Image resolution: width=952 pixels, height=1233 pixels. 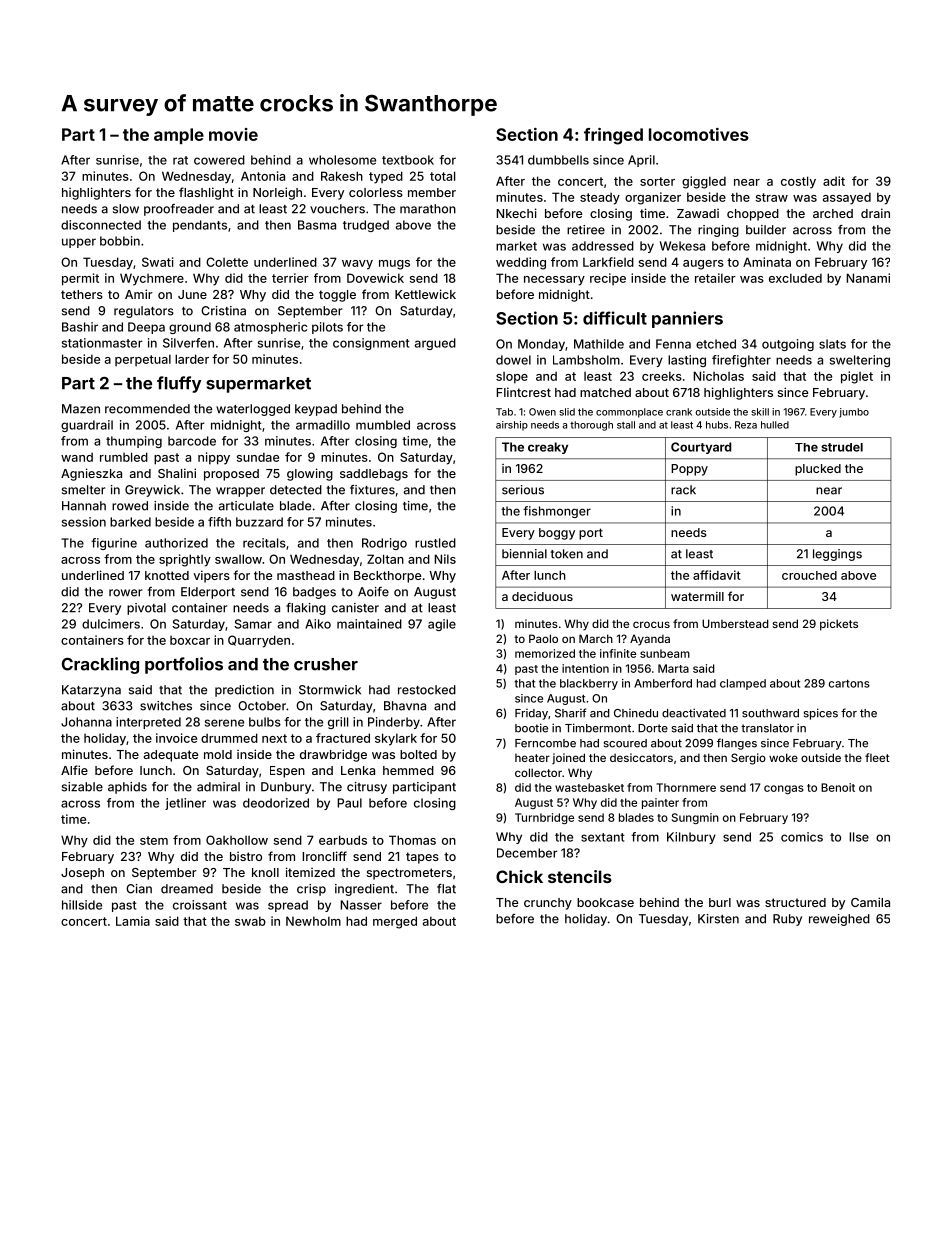 I want to click on Lamia, so click(x=133, y=921).
